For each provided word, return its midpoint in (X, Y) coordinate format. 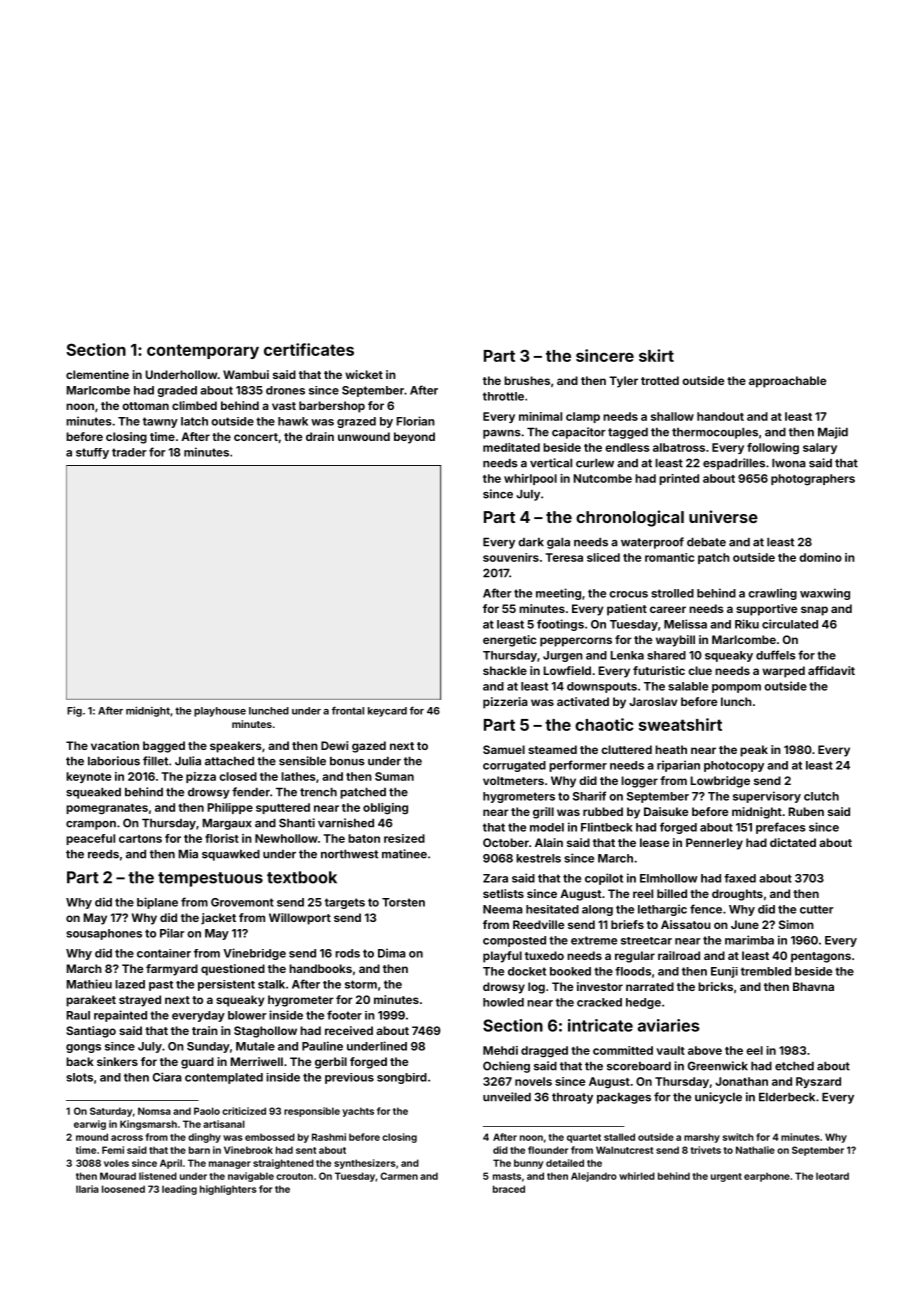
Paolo (207, 1111)
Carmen (399, 1176)
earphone (767, 1177)
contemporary (203, 351)
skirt (656, 355)
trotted (660, 380)
